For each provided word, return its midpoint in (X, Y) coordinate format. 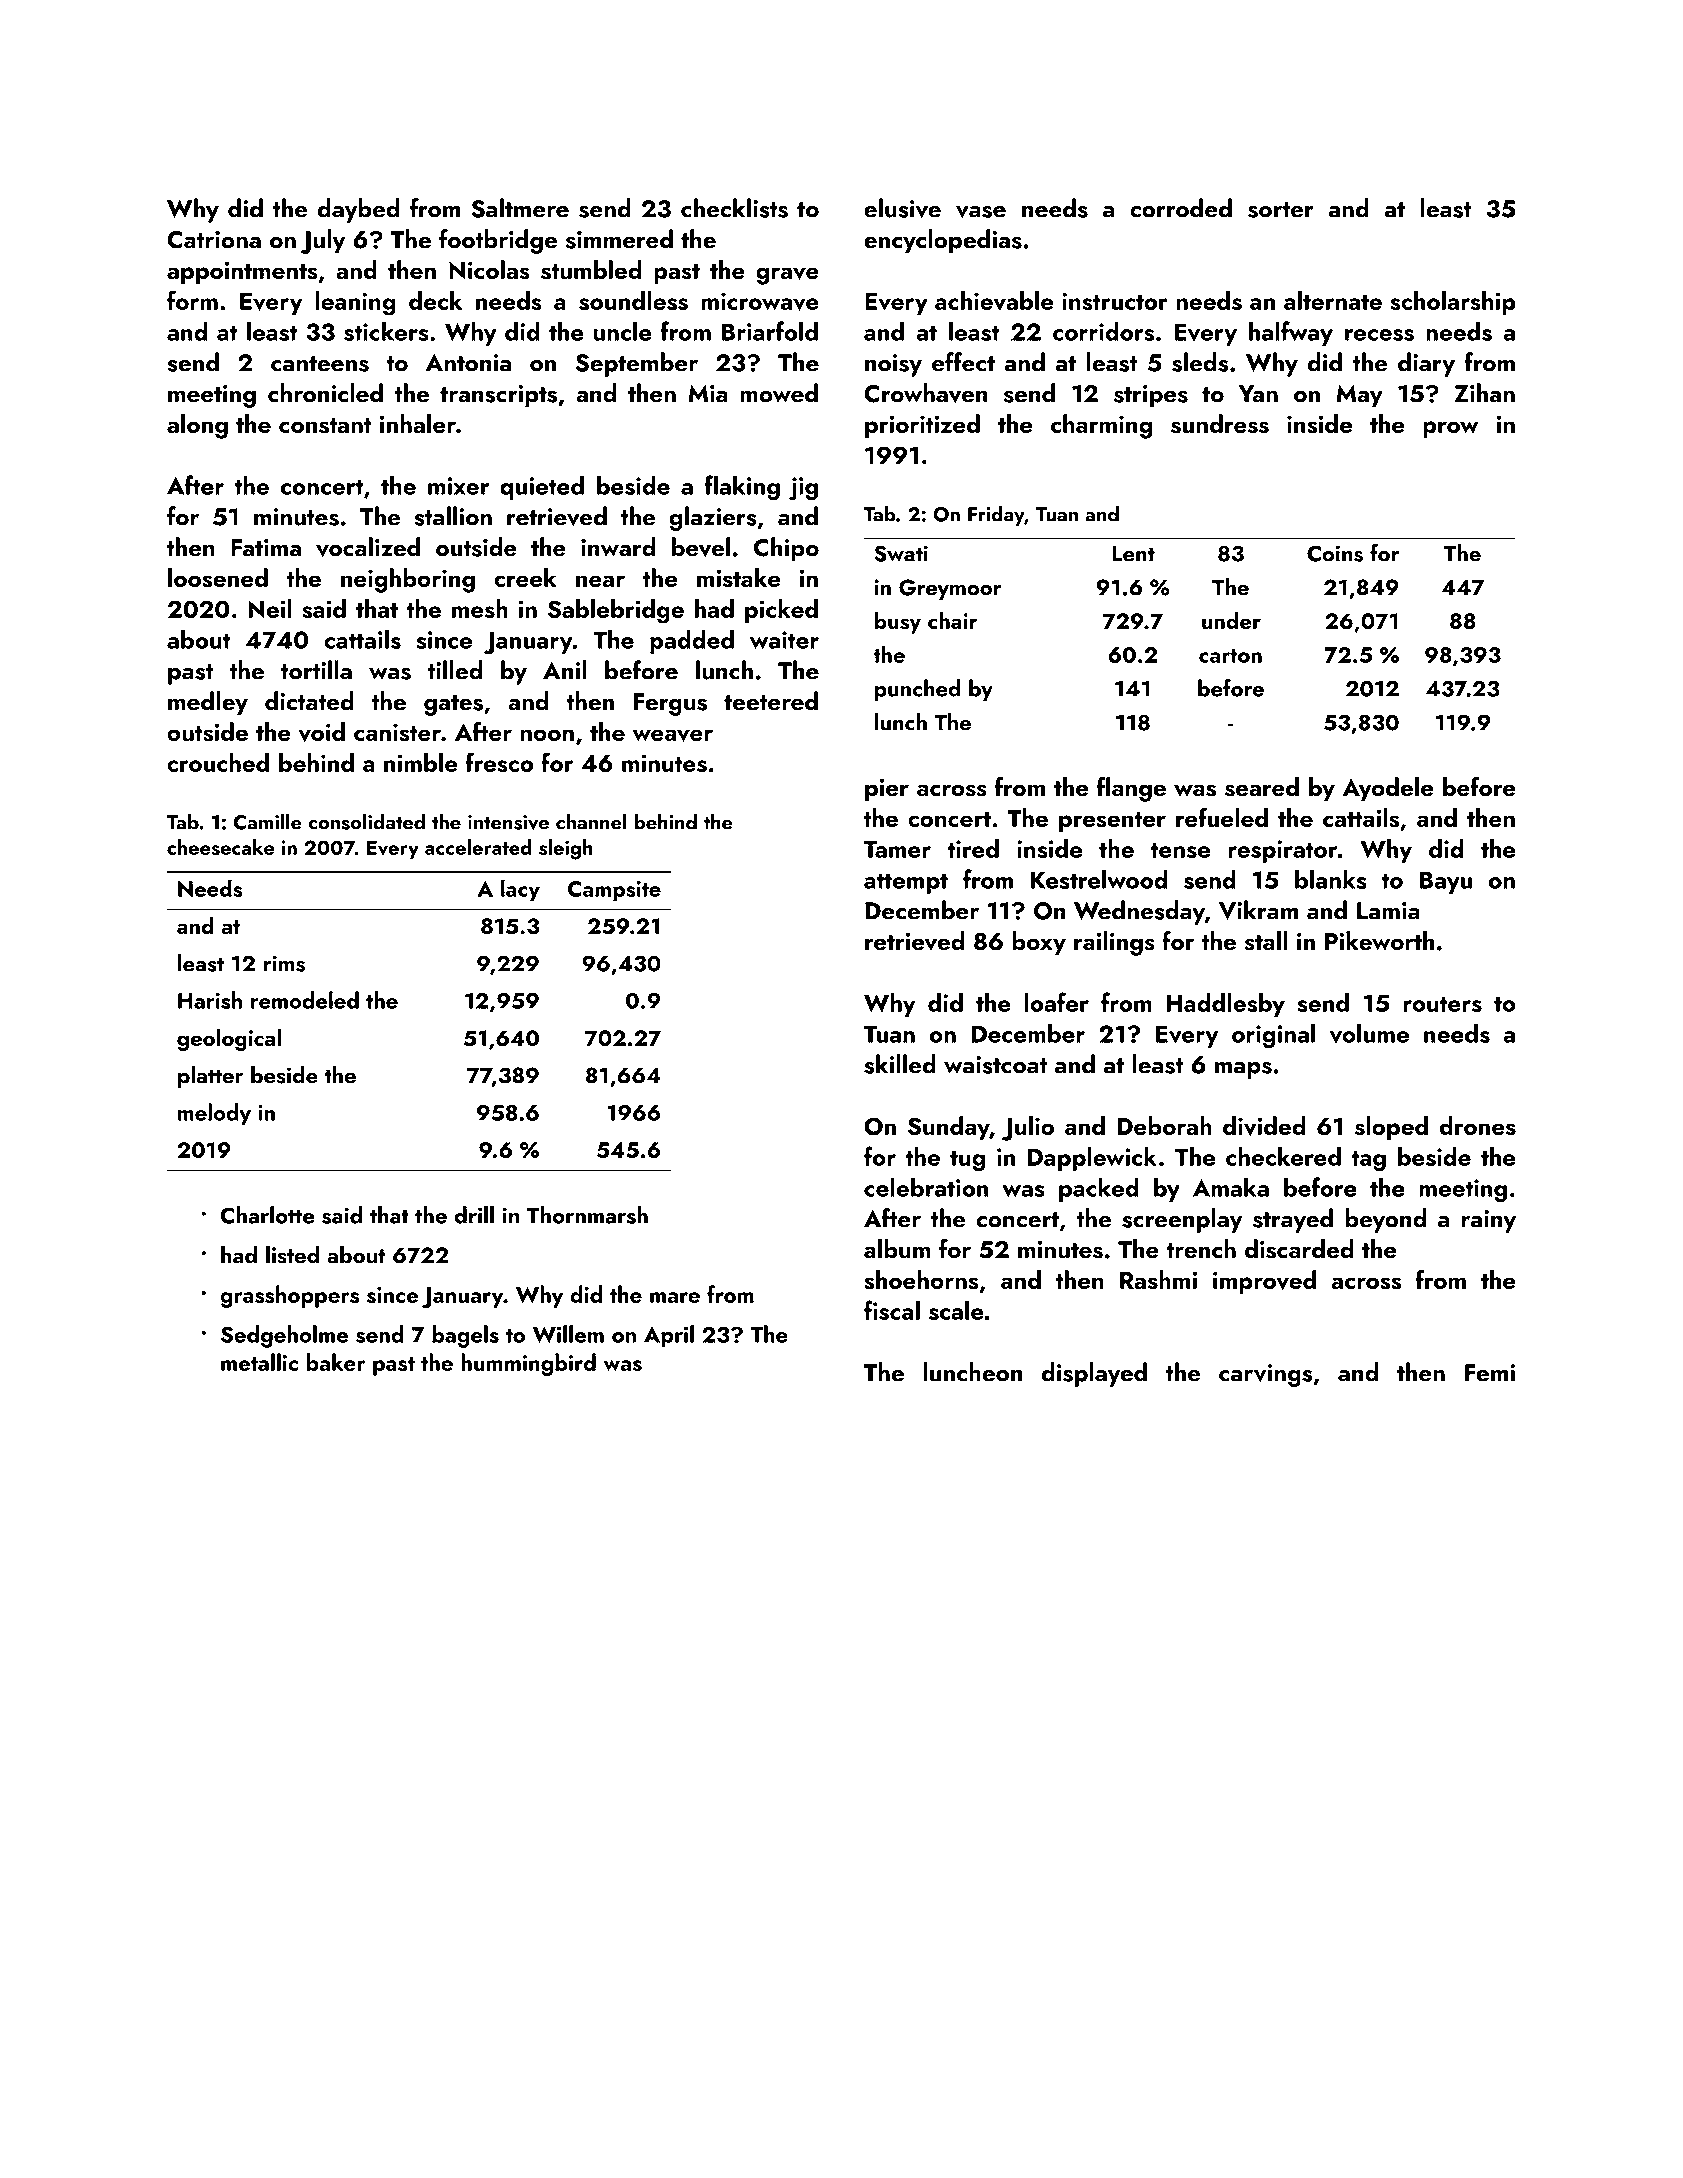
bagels (465, 1336)
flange (1131, 789)
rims (284, 963)
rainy (1489, 1221)
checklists (734, 208)
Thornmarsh (587, 1215)
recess (1379, 335)
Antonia (468, 363)
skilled (900, 1064)
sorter (1281, 210)
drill (474, 1215)
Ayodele (1388, 789)
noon (547, 735)
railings (1114, 943)
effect (963, 362)
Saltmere (520, 208)
